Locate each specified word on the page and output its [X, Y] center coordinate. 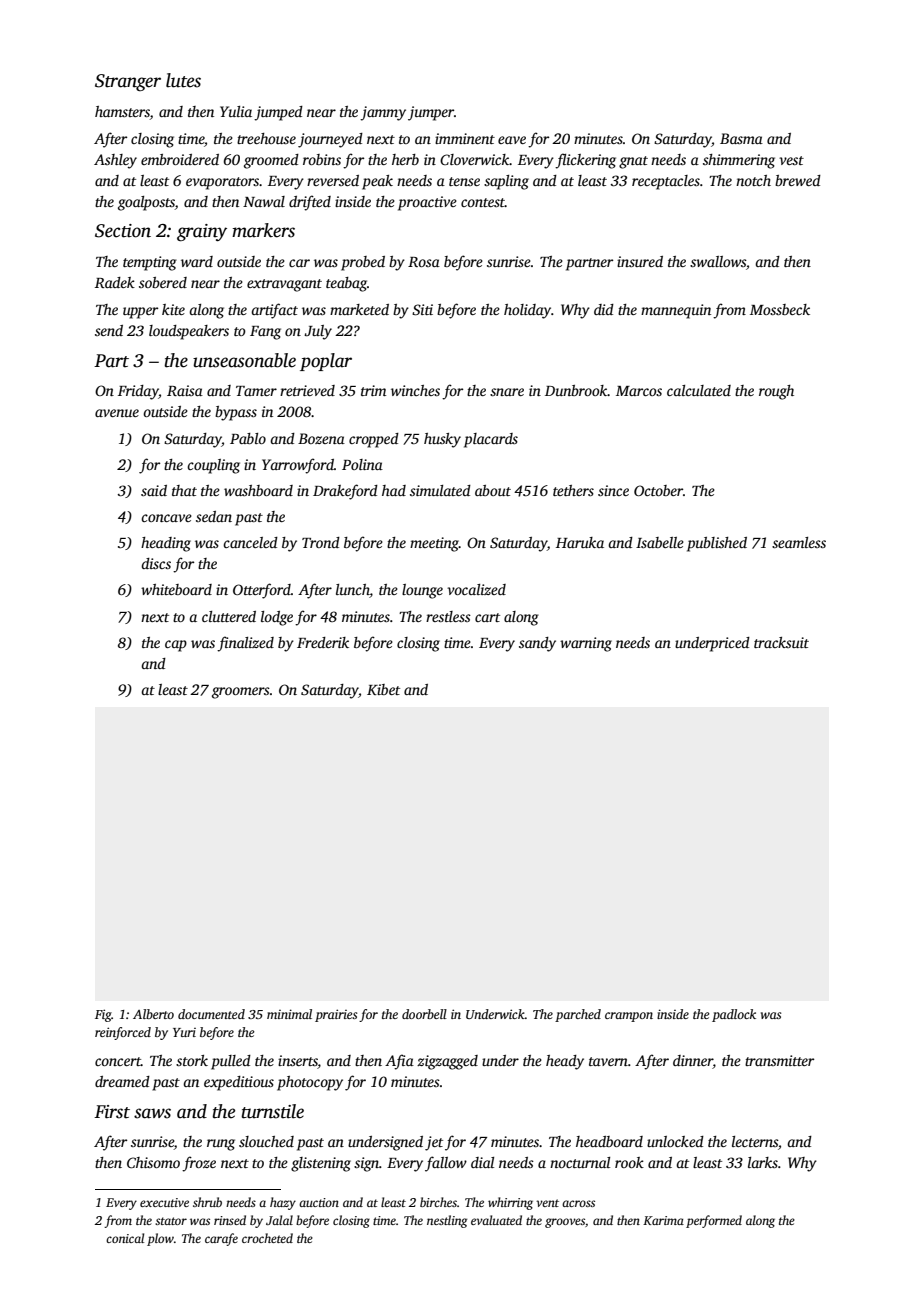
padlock [734, 1015]
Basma [741, 138]
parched [578, 1015]
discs [156, 563]
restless [448, 616]
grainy [202, 233]
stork [192, 1060]
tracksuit [781, 642]
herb [405, 159]
